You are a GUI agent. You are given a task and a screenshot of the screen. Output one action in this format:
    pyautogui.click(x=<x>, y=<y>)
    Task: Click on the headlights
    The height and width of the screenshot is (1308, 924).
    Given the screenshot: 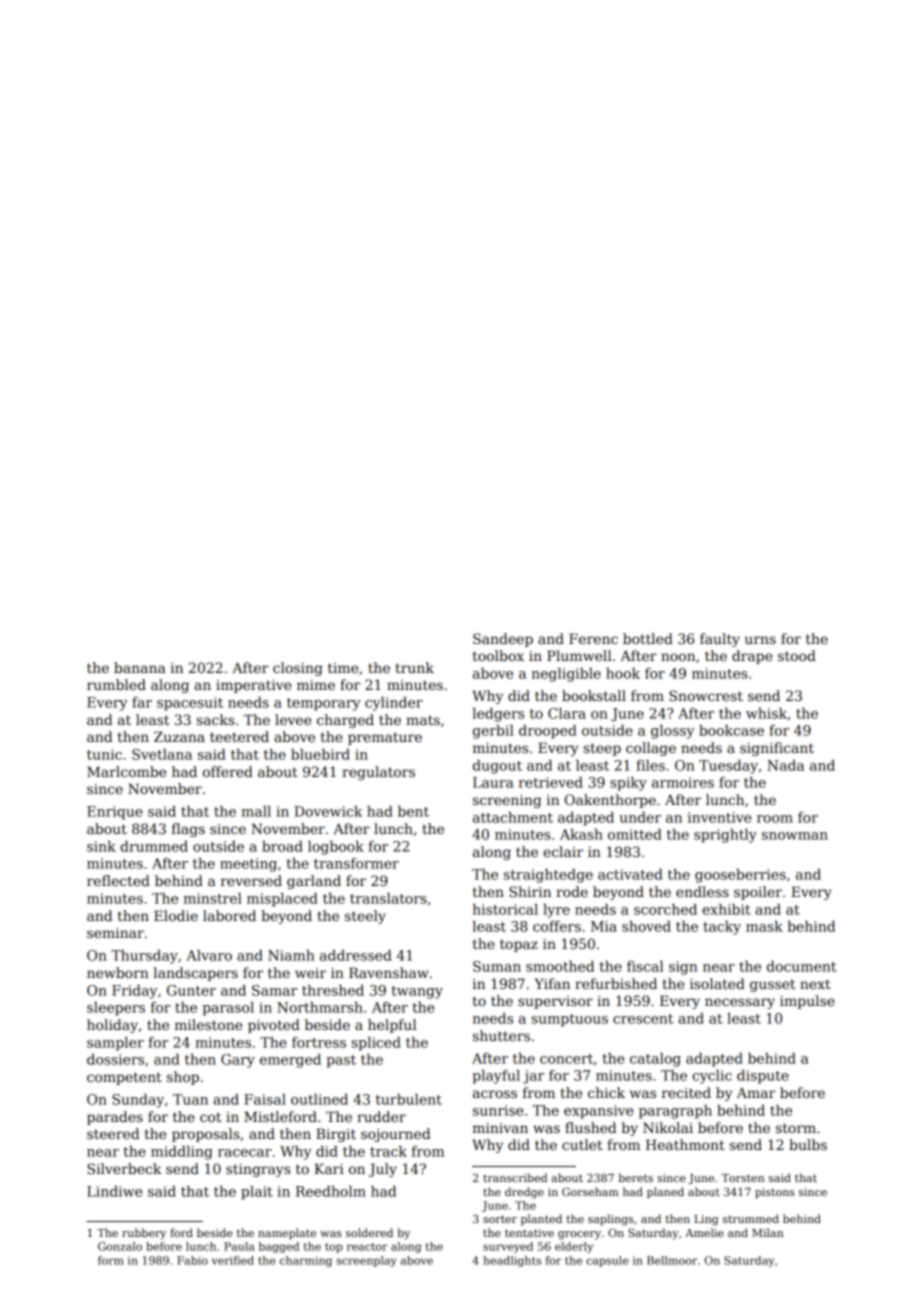 What is the action you would take?
    pyautogui.click(x=512, y=1261)
